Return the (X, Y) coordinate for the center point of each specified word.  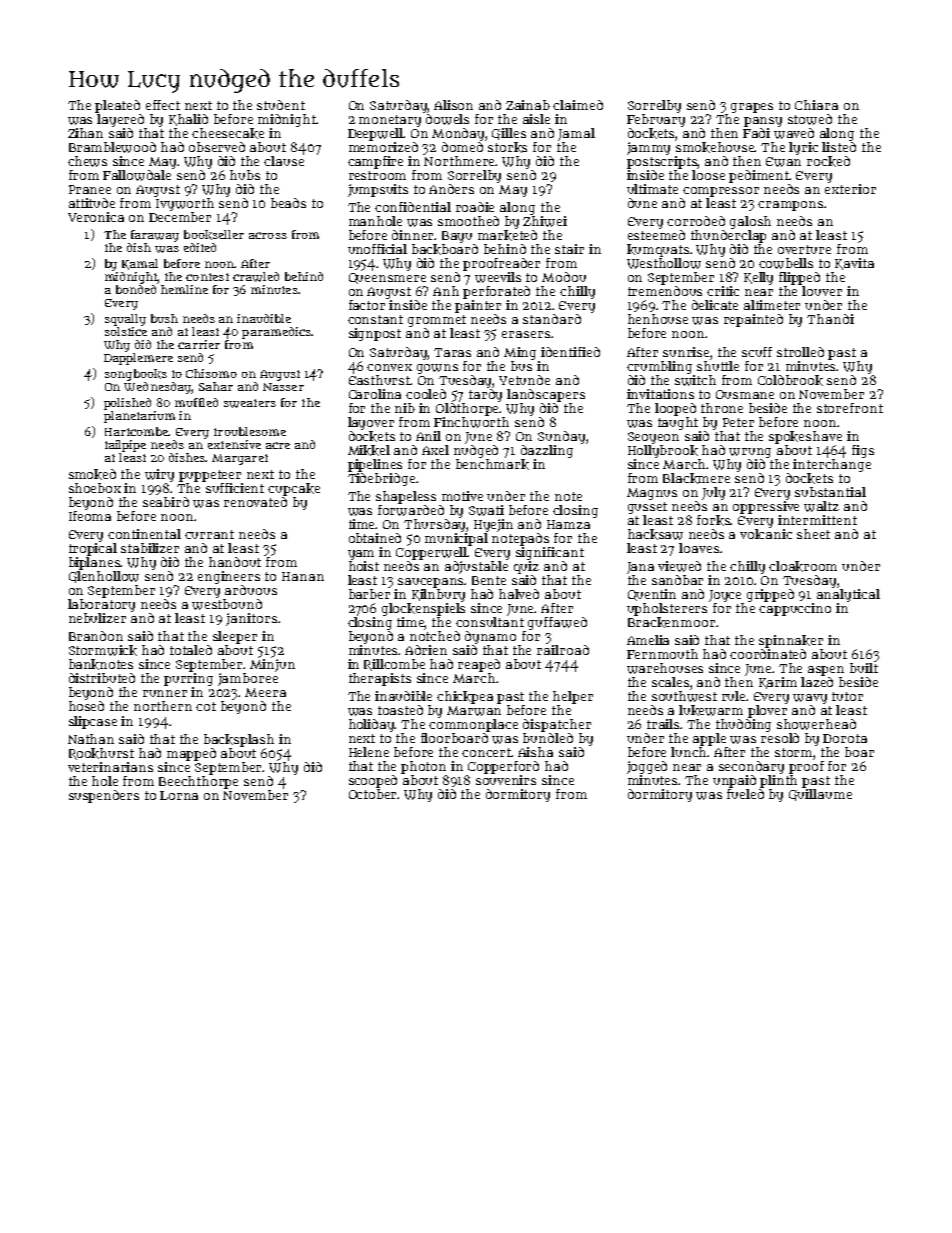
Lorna (179, 795)
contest (207, 277)
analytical (848, 595)
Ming (520, 353)
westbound (227, 604)
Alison (453, 105)
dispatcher (557, 725)
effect (163, 105)
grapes (752, 108)
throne (722, 408)
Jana (640, 568)
